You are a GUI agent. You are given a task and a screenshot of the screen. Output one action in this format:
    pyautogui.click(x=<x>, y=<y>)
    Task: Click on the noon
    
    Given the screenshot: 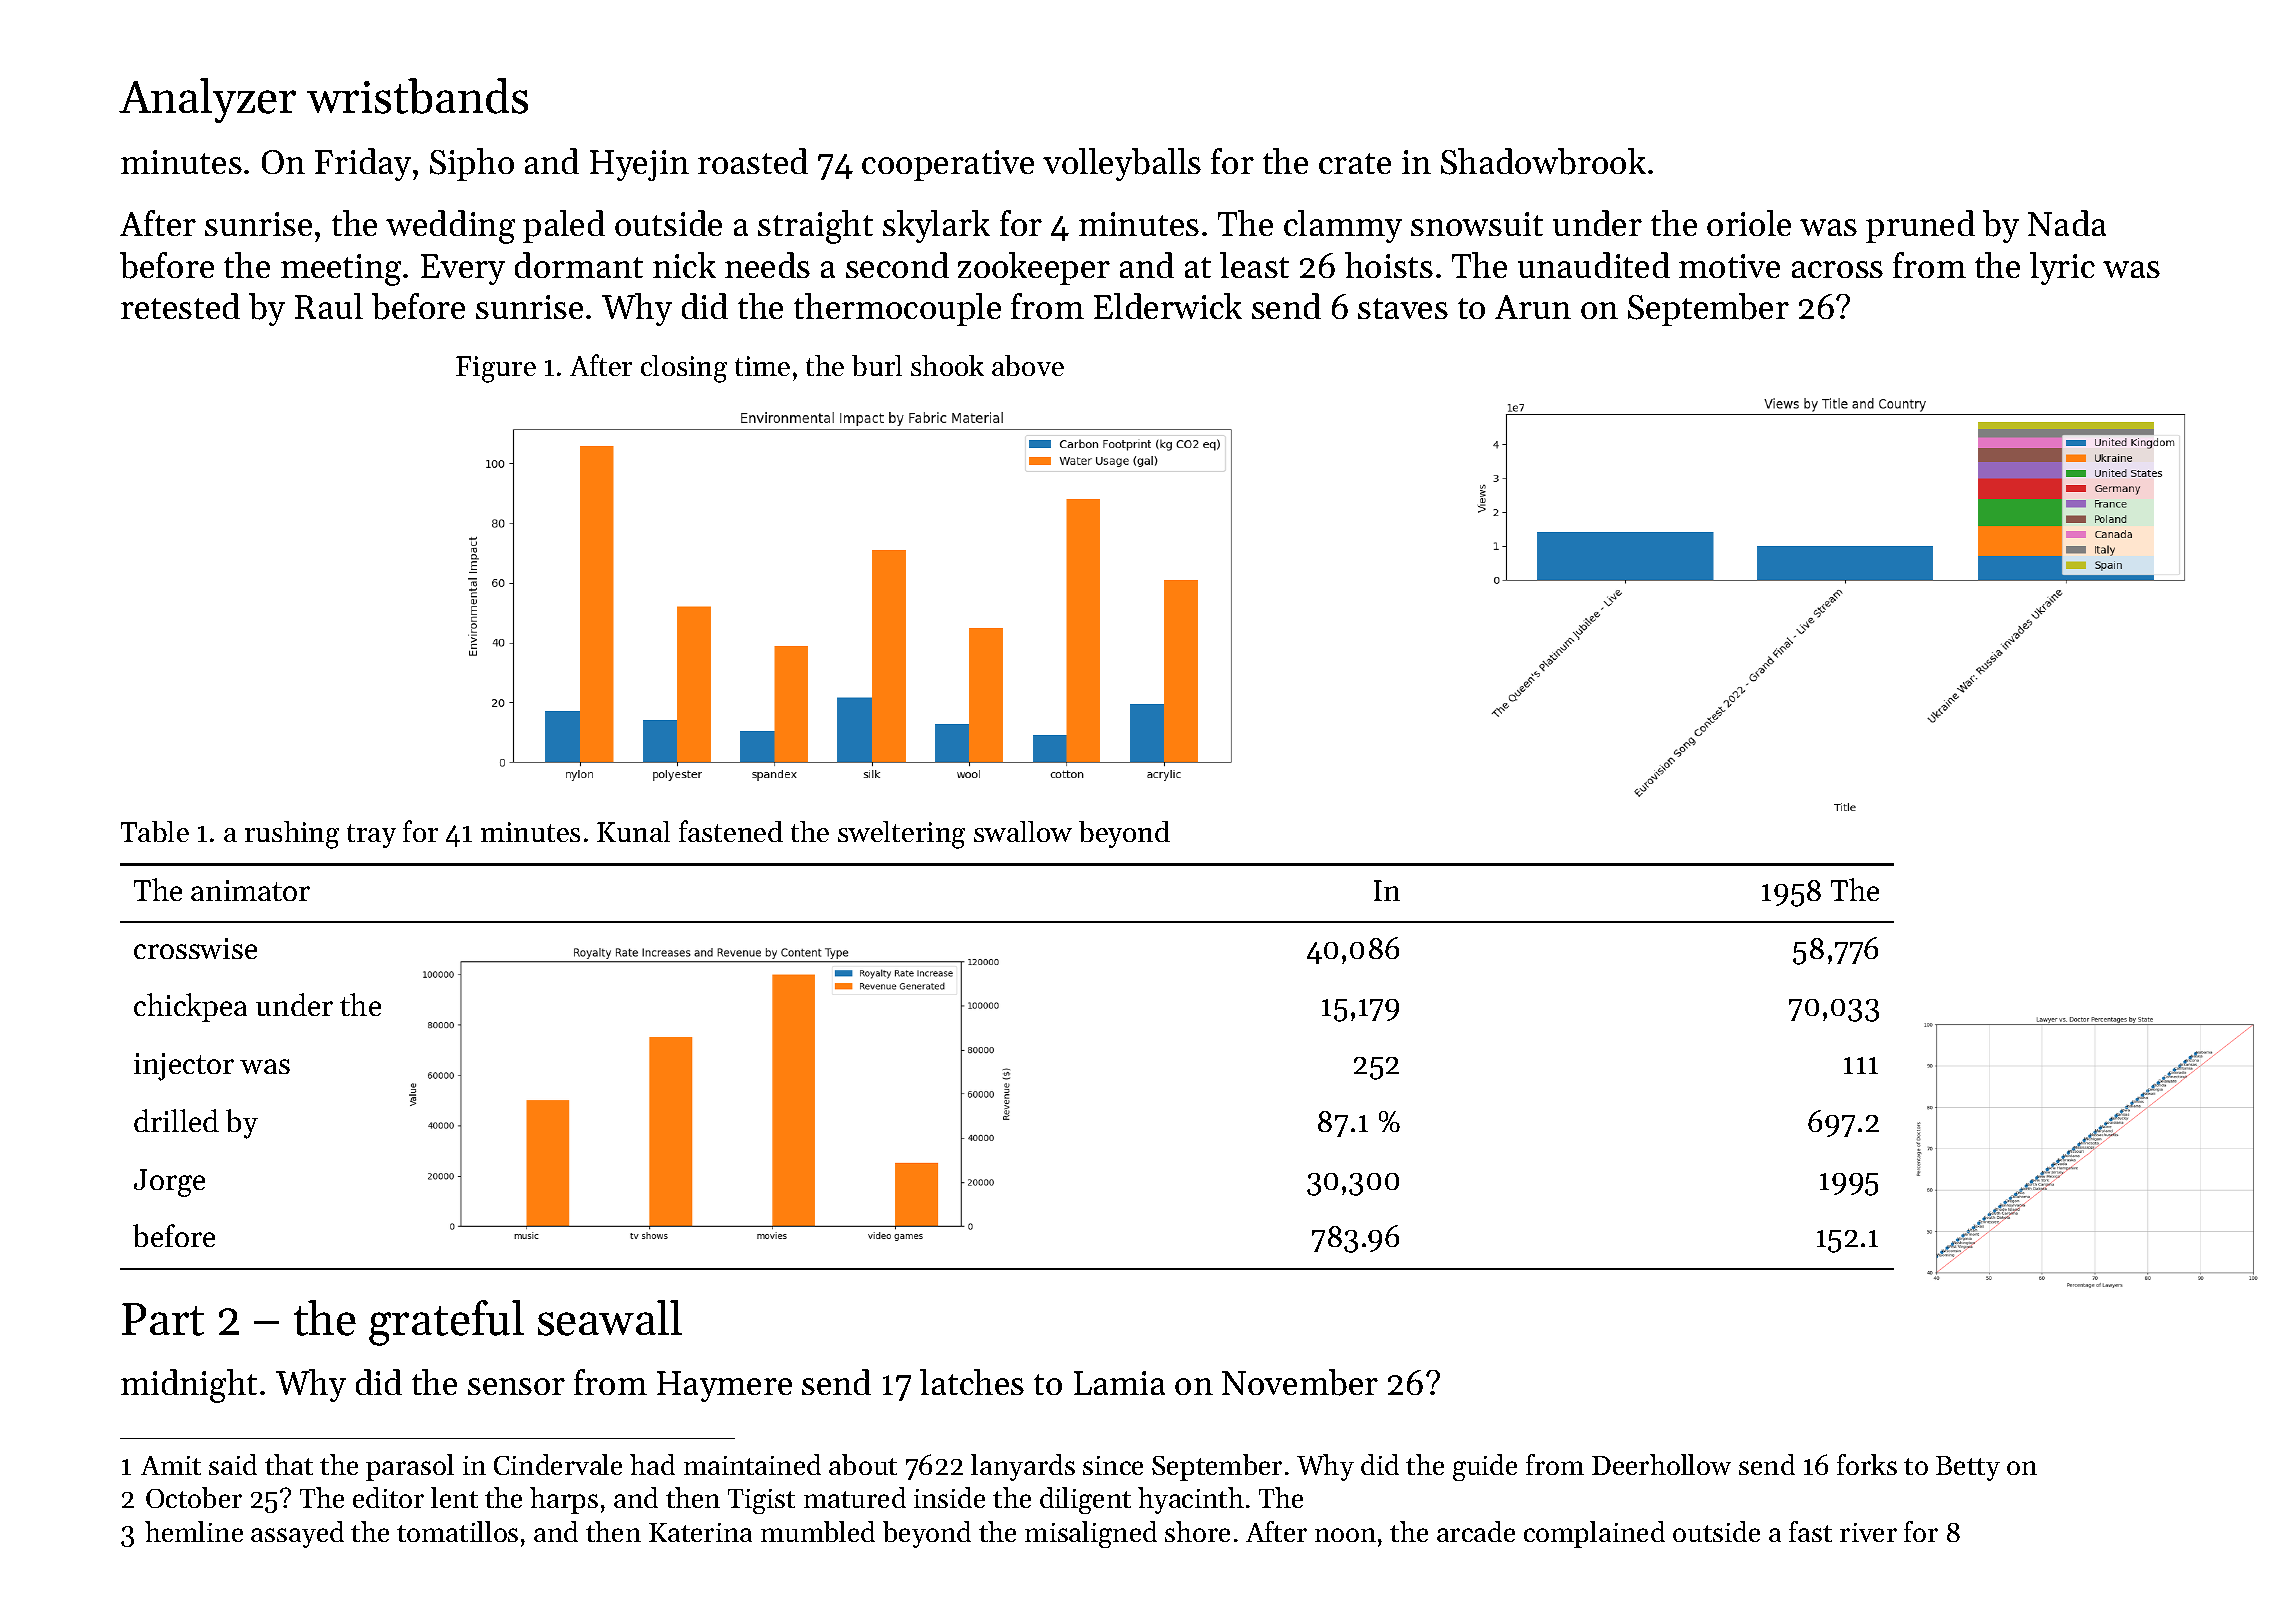 What is the action you would take?
    pyautogui.click(x=1345, y=1535)
